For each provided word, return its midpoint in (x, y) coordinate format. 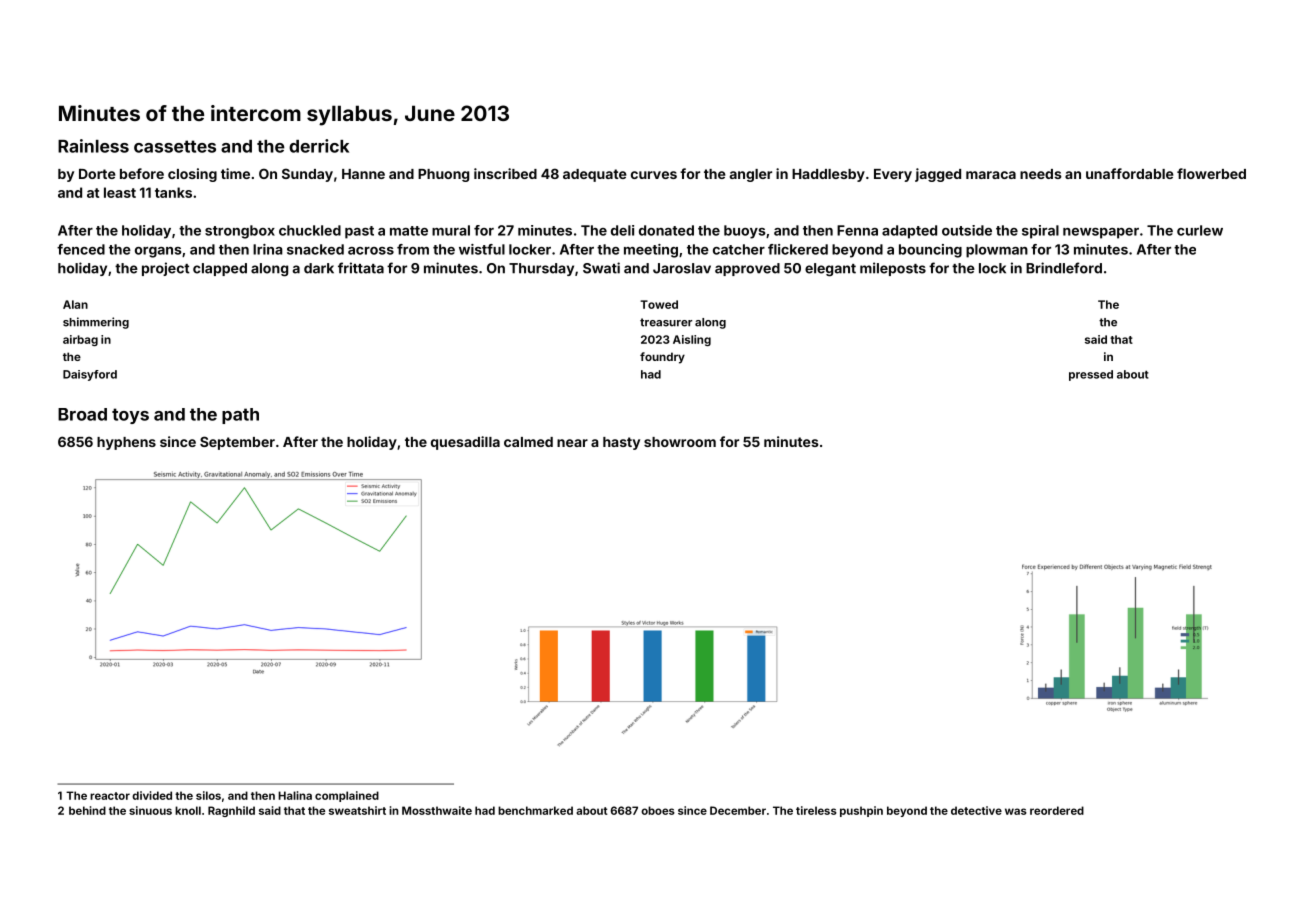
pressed (1091, 375)
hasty (621, 443)
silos (208, 795)
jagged (938, 175)
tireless (816, 810)
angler (751, 175)
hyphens (126, 443)
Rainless (93, 146)
